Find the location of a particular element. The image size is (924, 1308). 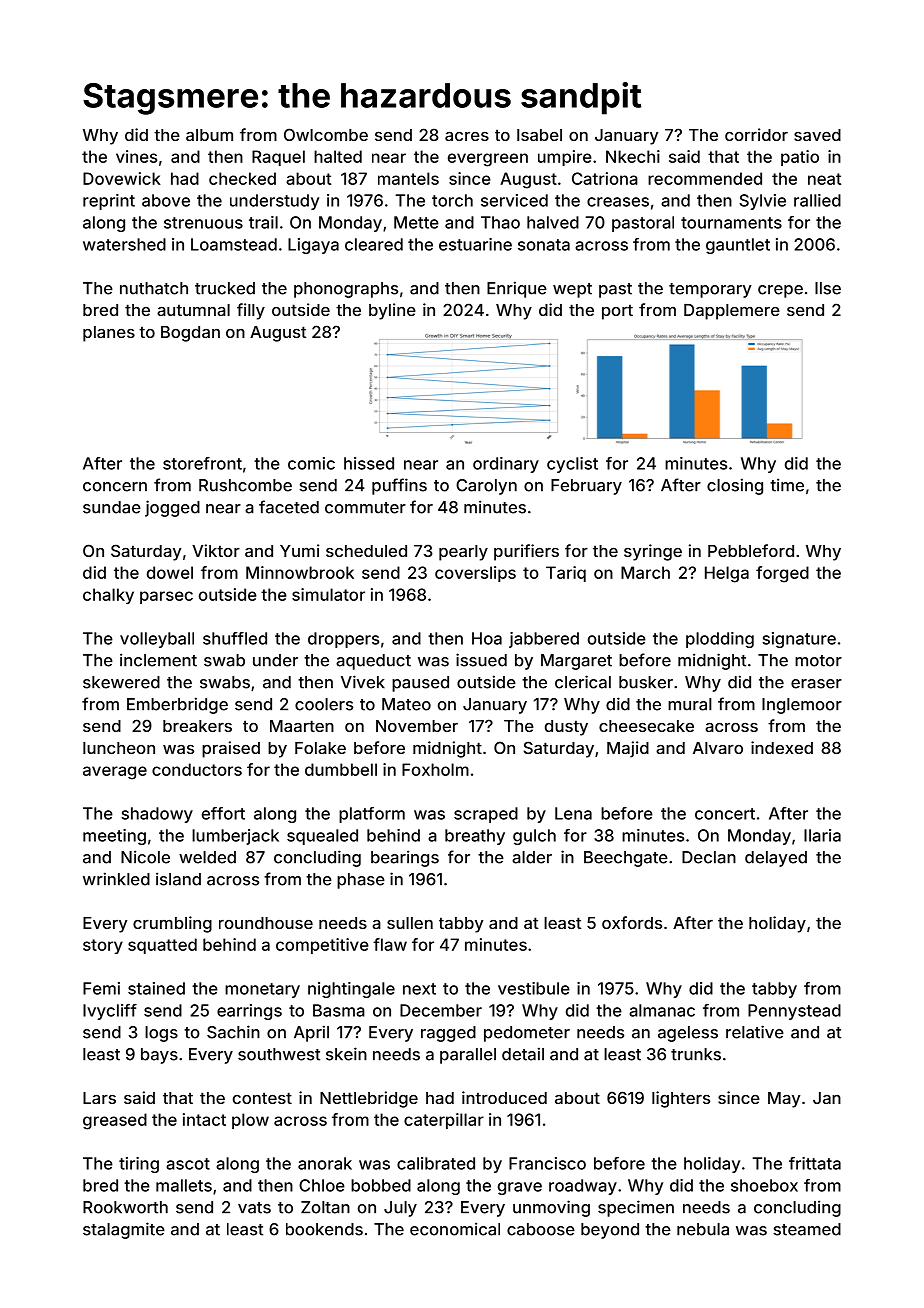

album is located at coordinates (209, 135).
